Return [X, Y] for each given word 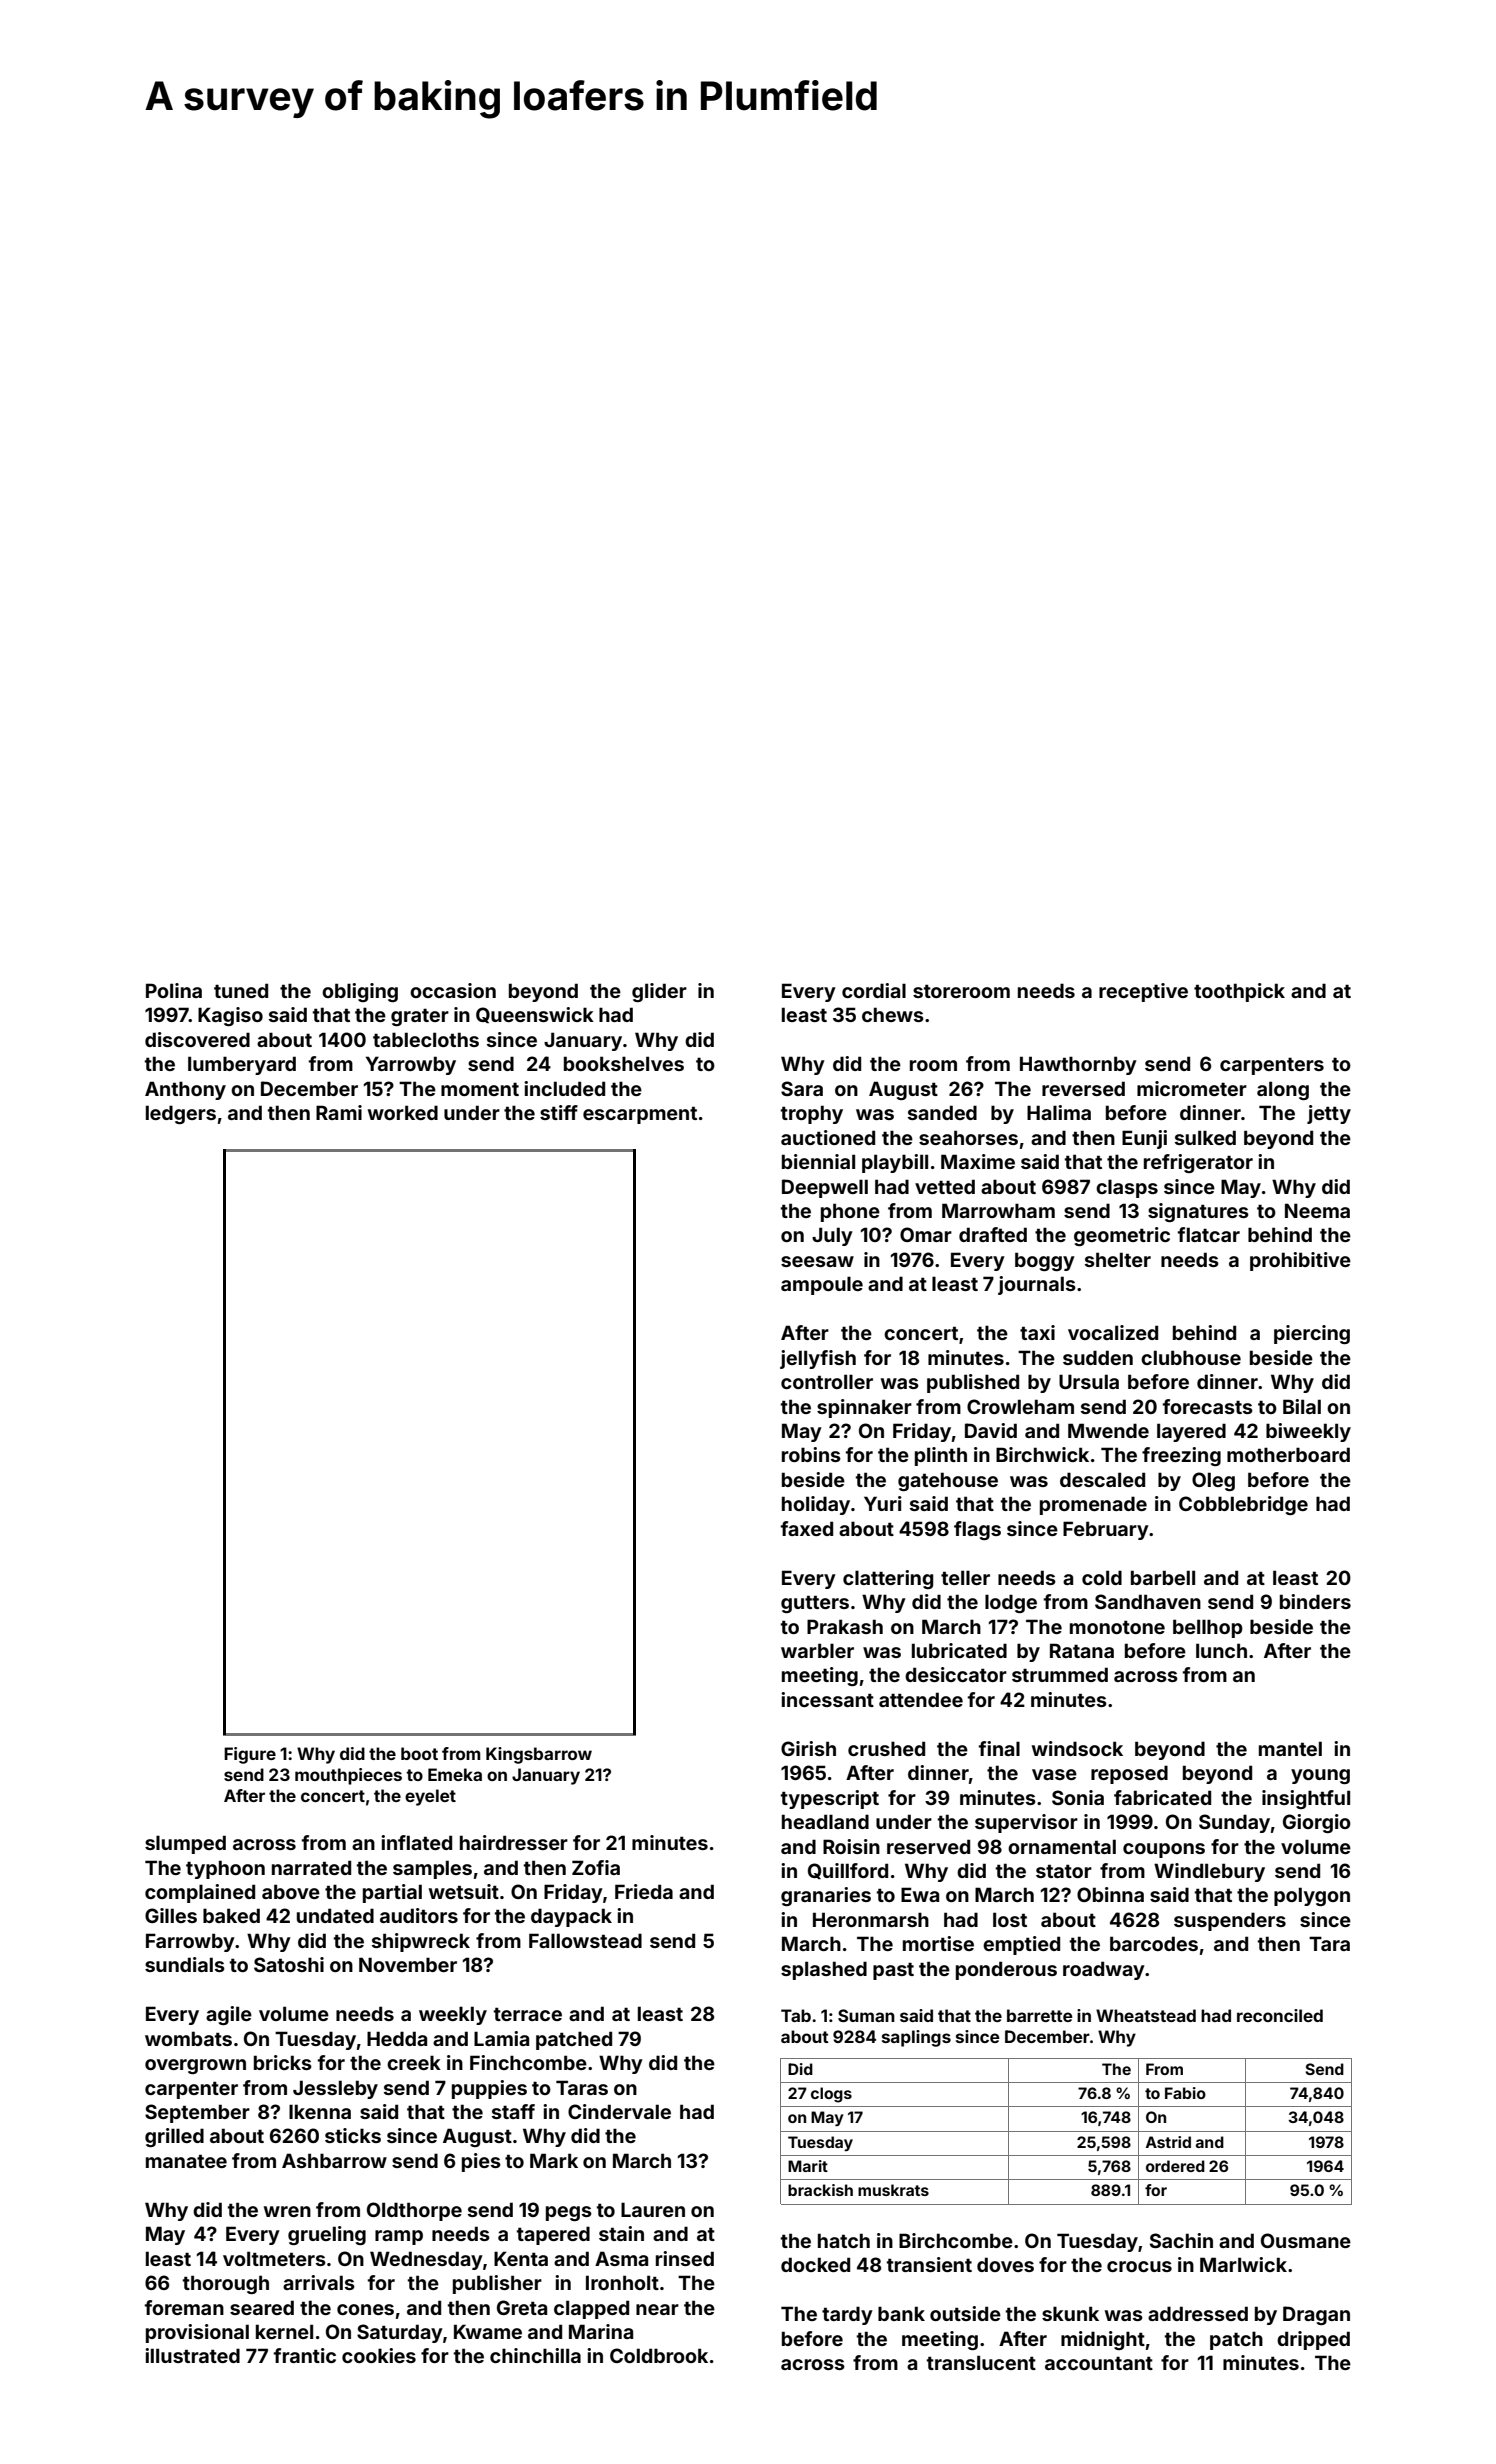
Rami [339, 1112]
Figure [250, 1755]
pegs [569, 2213]
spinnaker [864, 1408]
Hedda [397, 2038]
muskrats [893, 2190]
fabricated [1162, 1797]
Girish [808, 1748]
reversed [1083, 1088]
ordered [1175, 2166]
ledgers [181, 1114]
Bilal [1302, 1406]
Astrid [1168, 2142]
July [832, 1236]
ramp [399, 2237]
